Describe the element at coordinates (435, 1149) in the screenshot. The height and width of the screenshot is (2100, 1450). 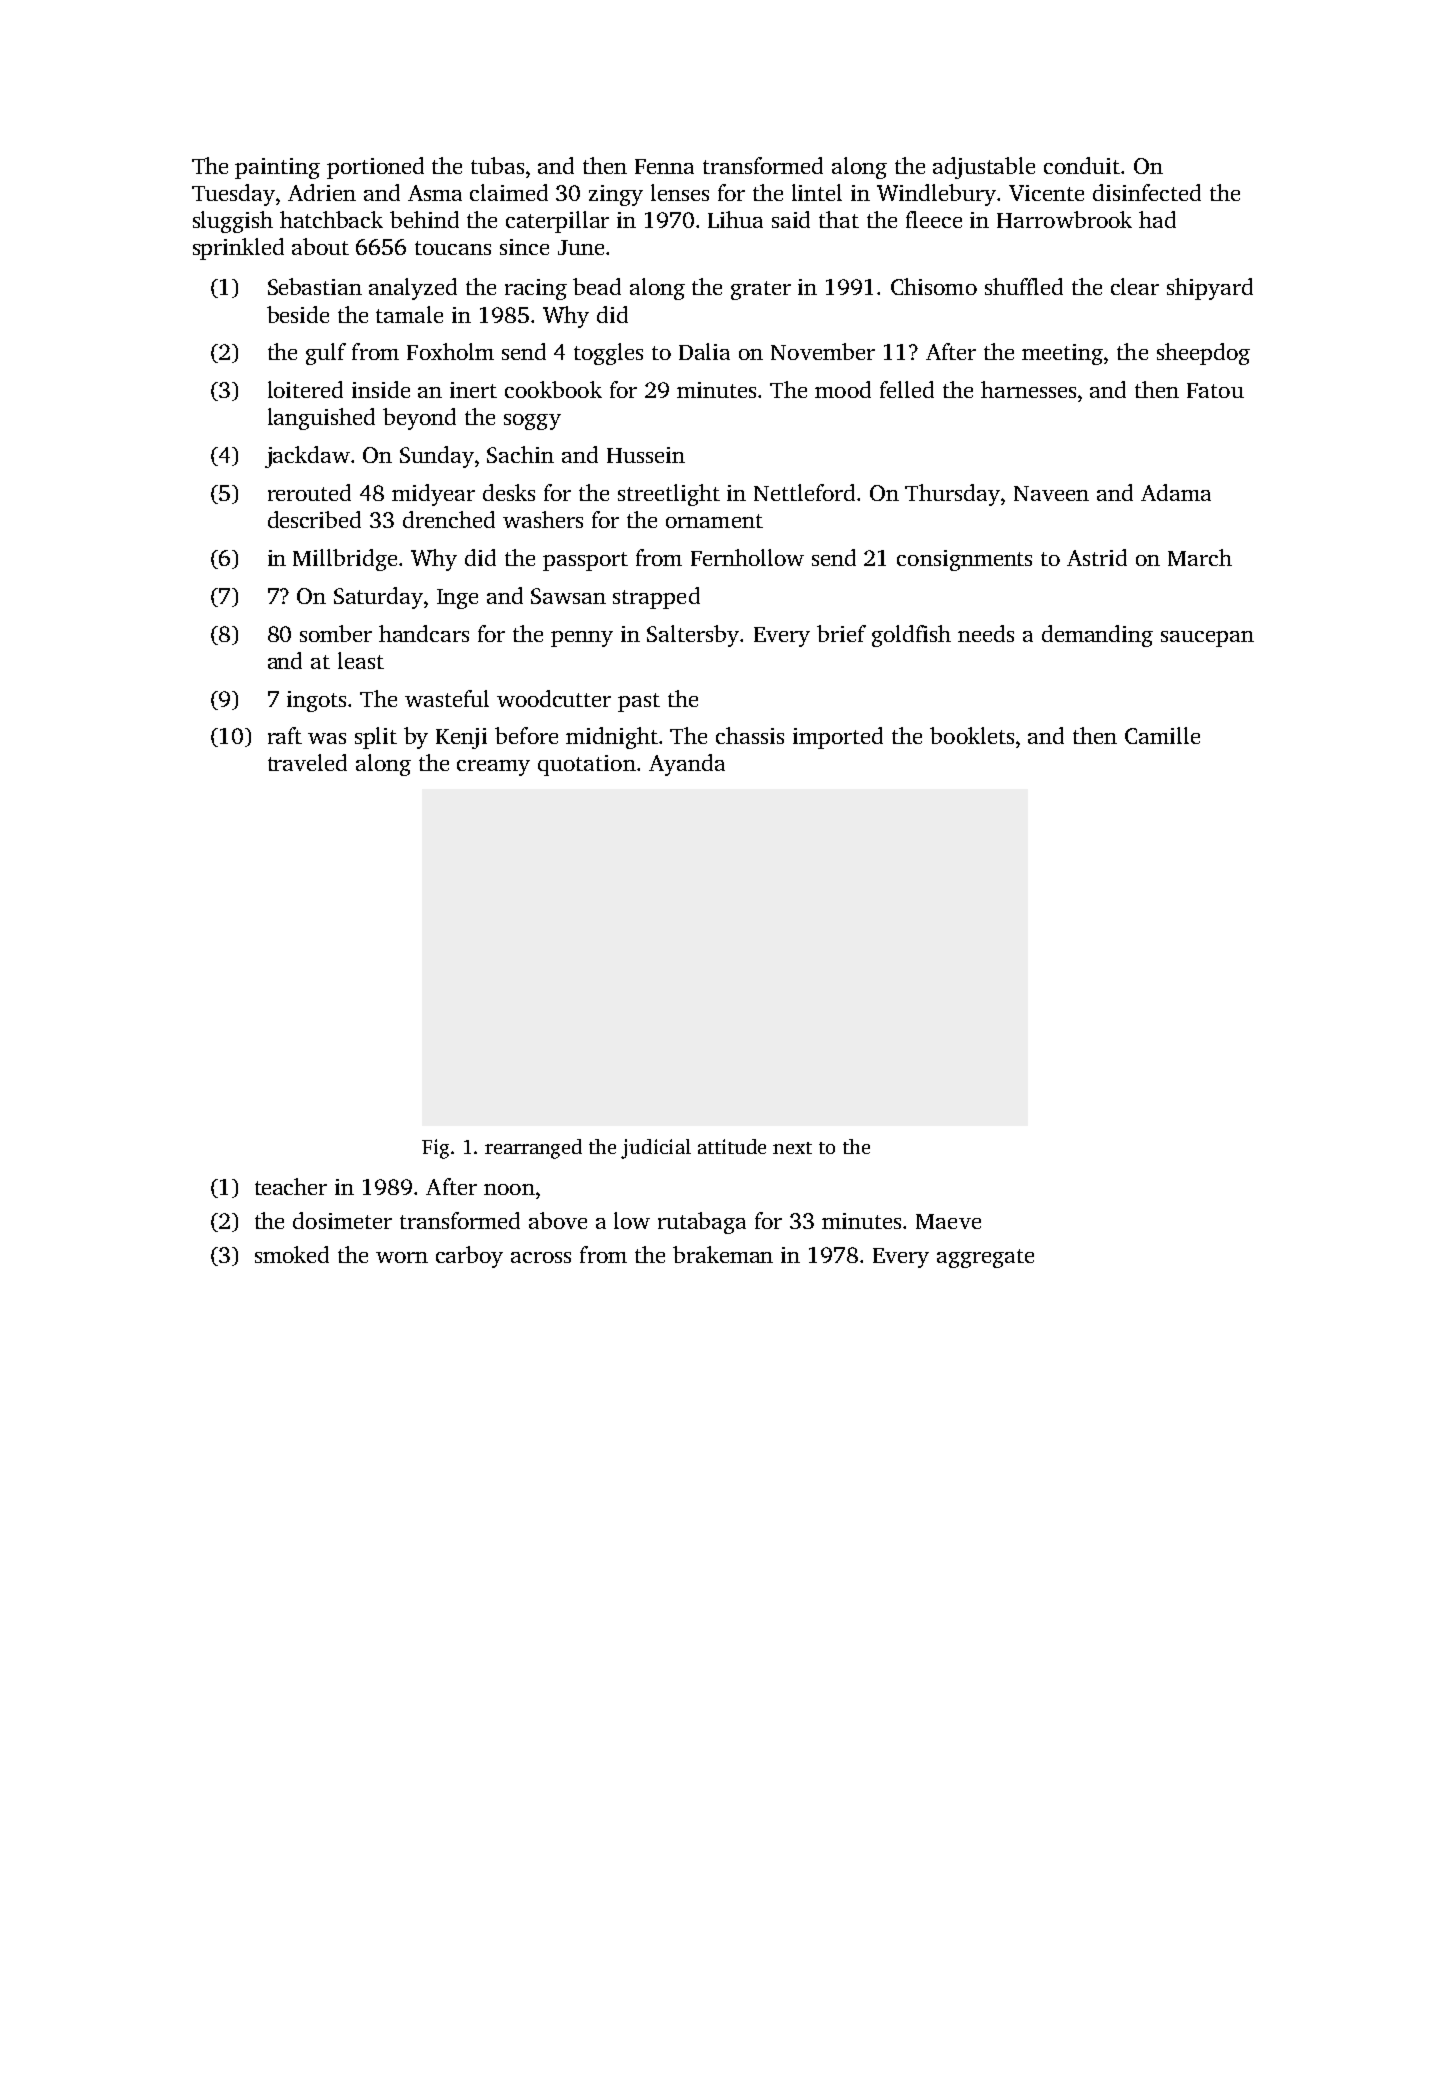
I see `Fig` at that location.
